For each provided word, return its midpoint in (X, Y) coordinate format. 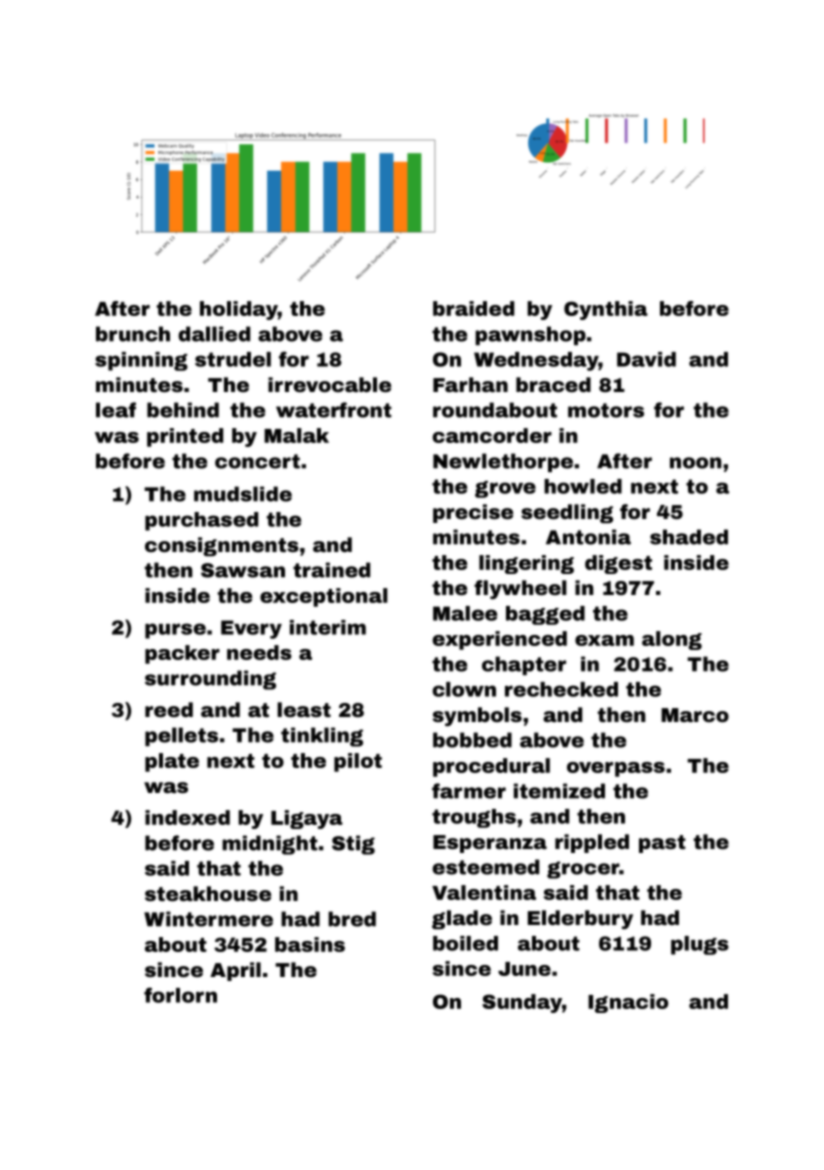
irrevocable (329, 384)
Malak (296, 435)
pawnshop (530, 335)
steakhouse (208, 893)
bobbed (472, 740)
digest (618, 564)
